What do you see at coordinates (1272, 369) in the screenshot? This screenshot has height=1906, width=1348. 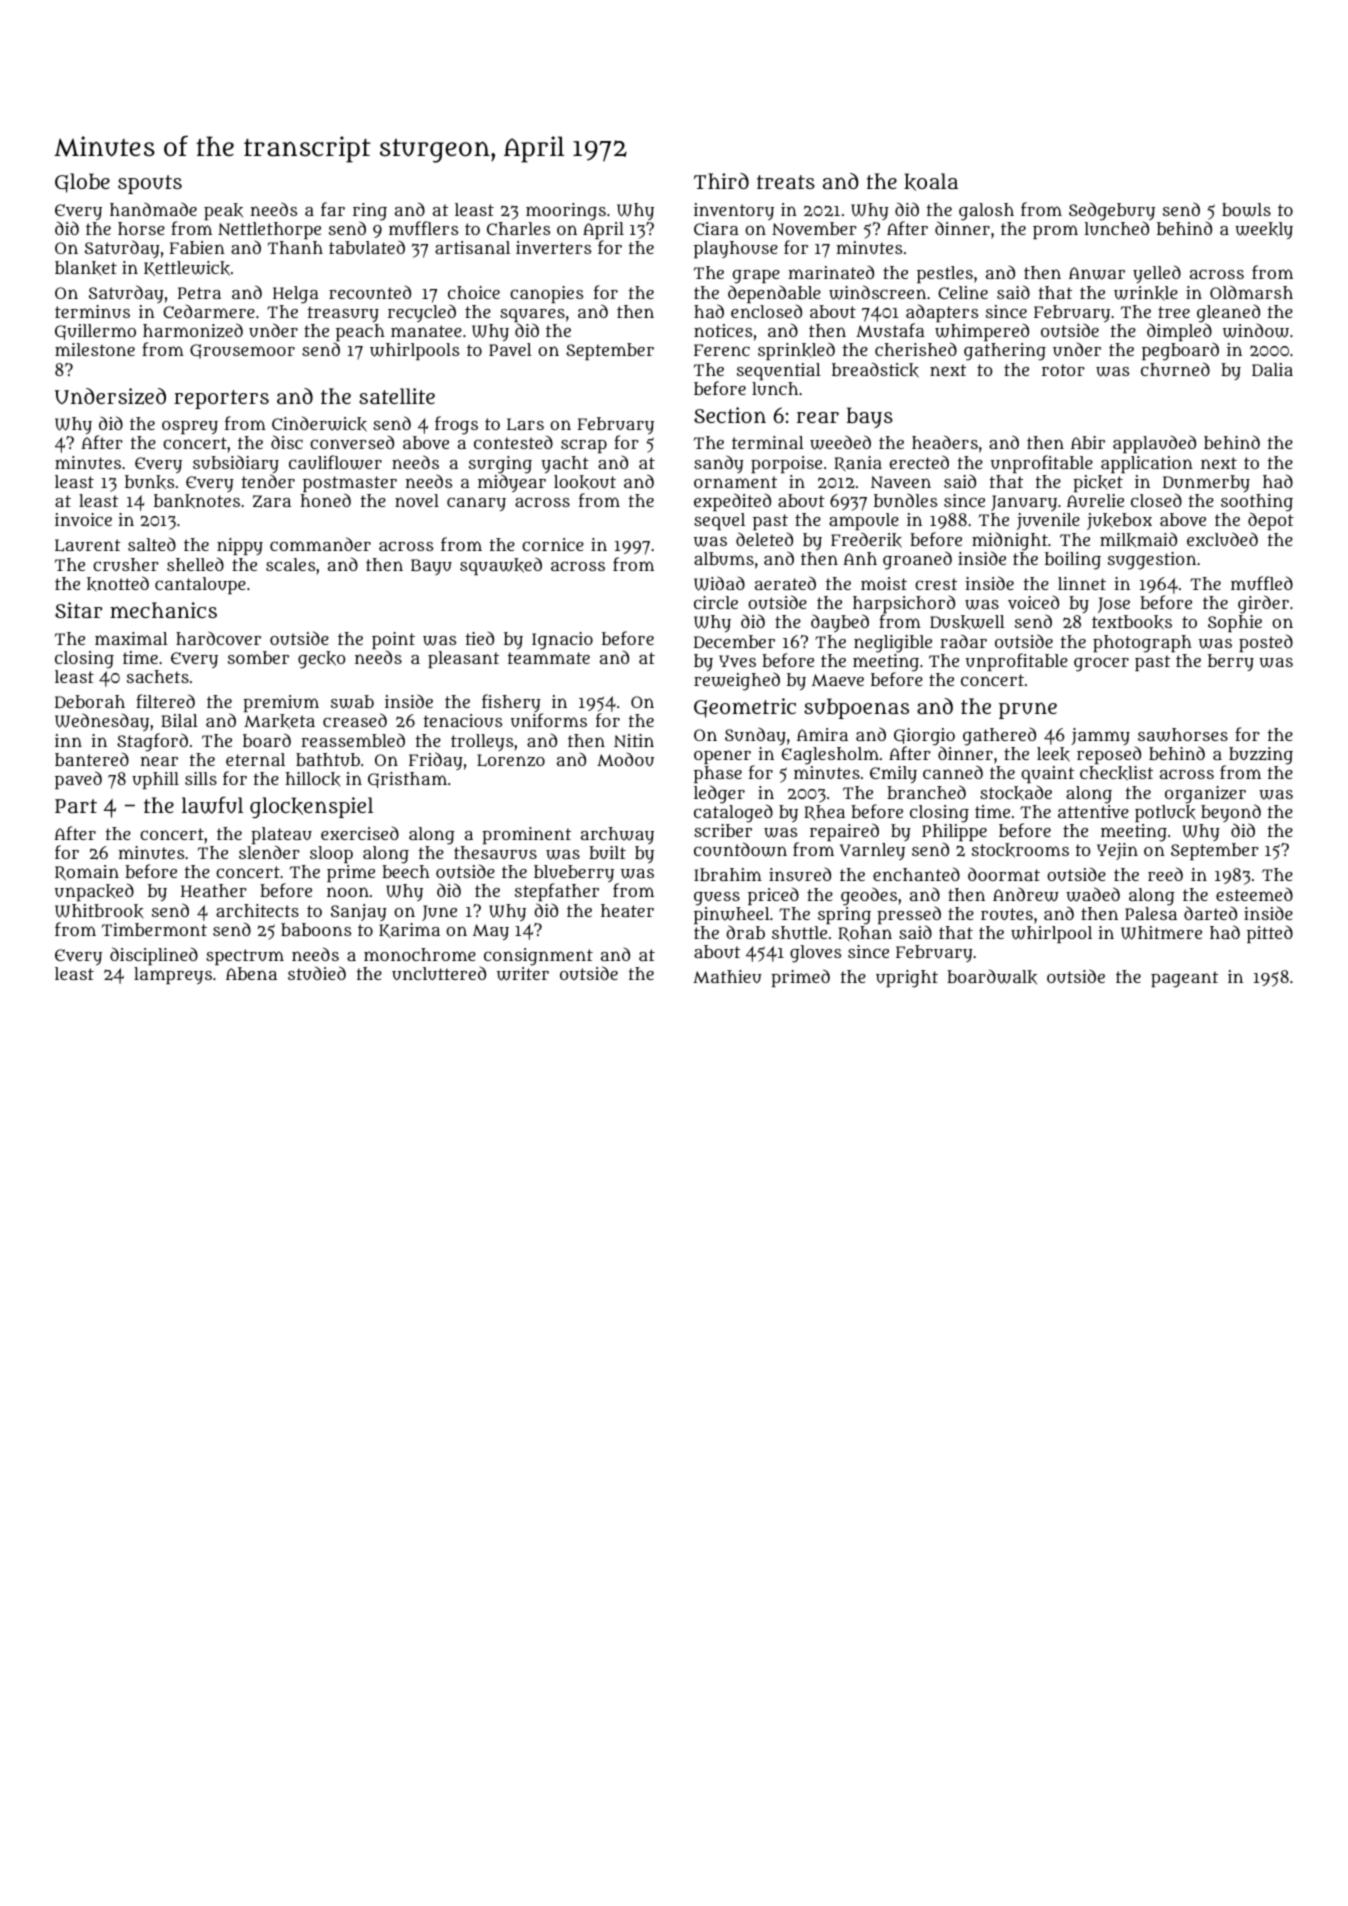 I see `Dalia` at bounding box center [1272, 369].
